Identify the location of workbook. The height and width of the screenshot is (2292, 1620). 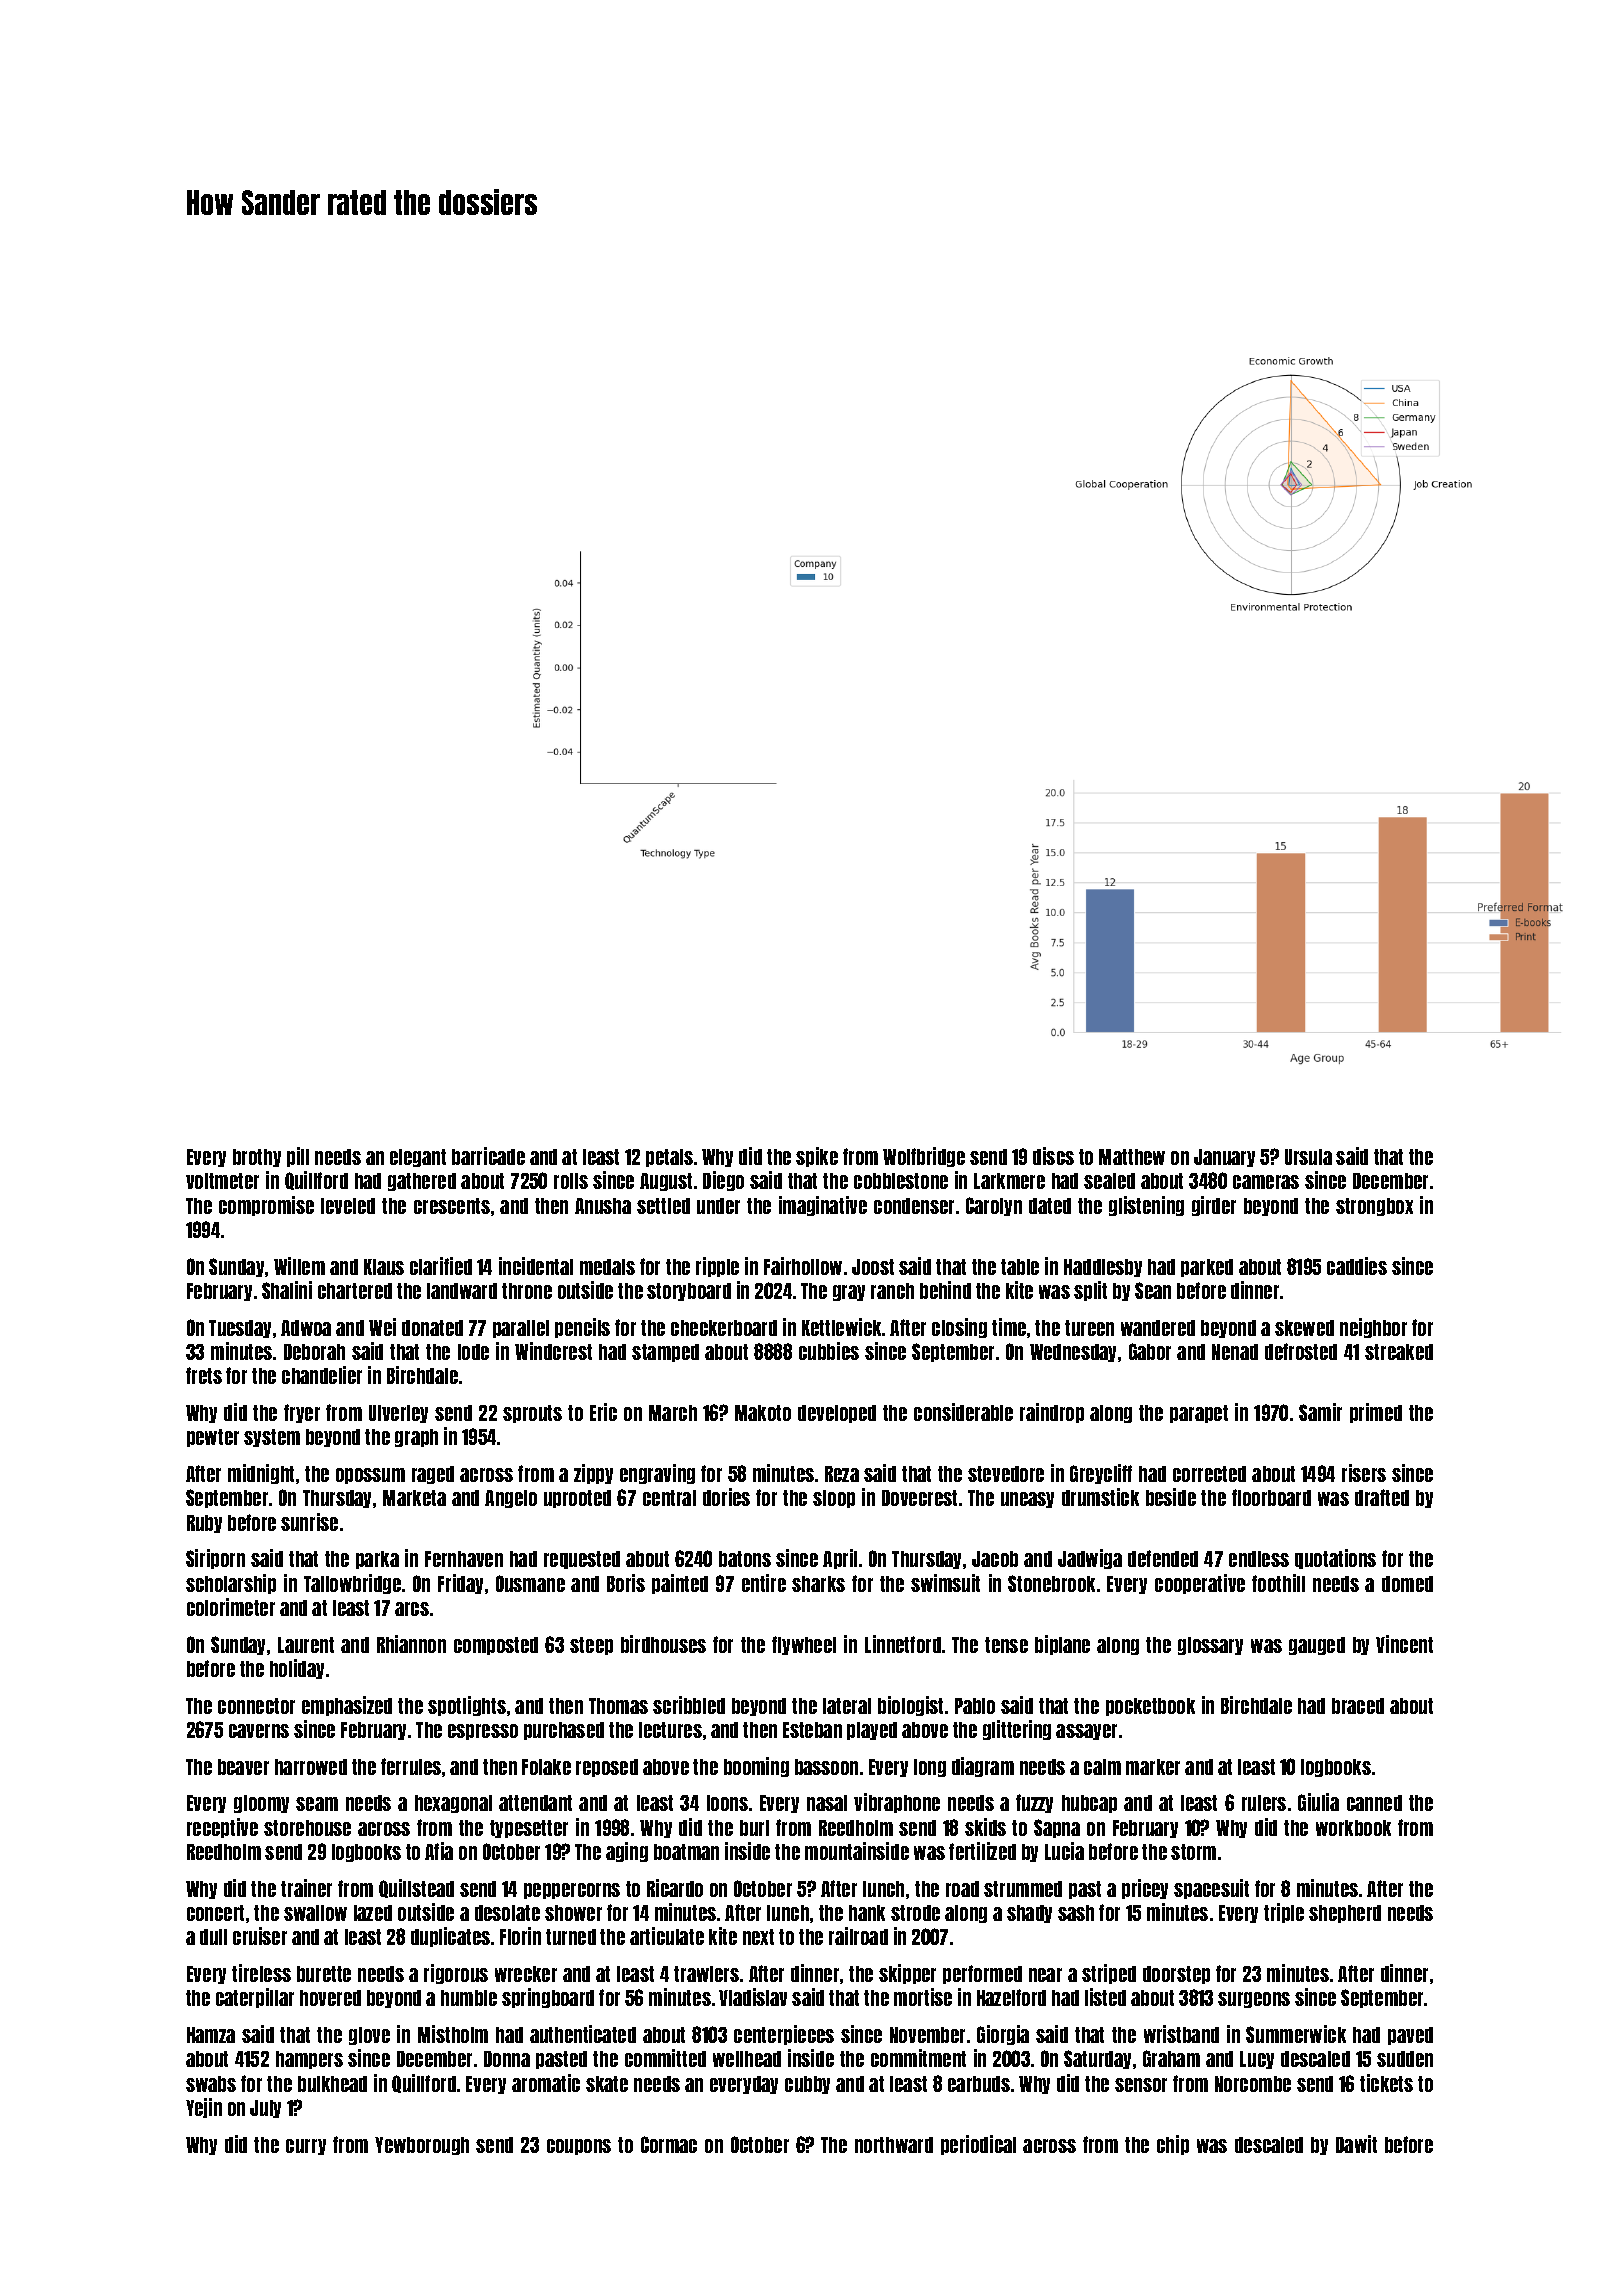
(1353, 1828).
